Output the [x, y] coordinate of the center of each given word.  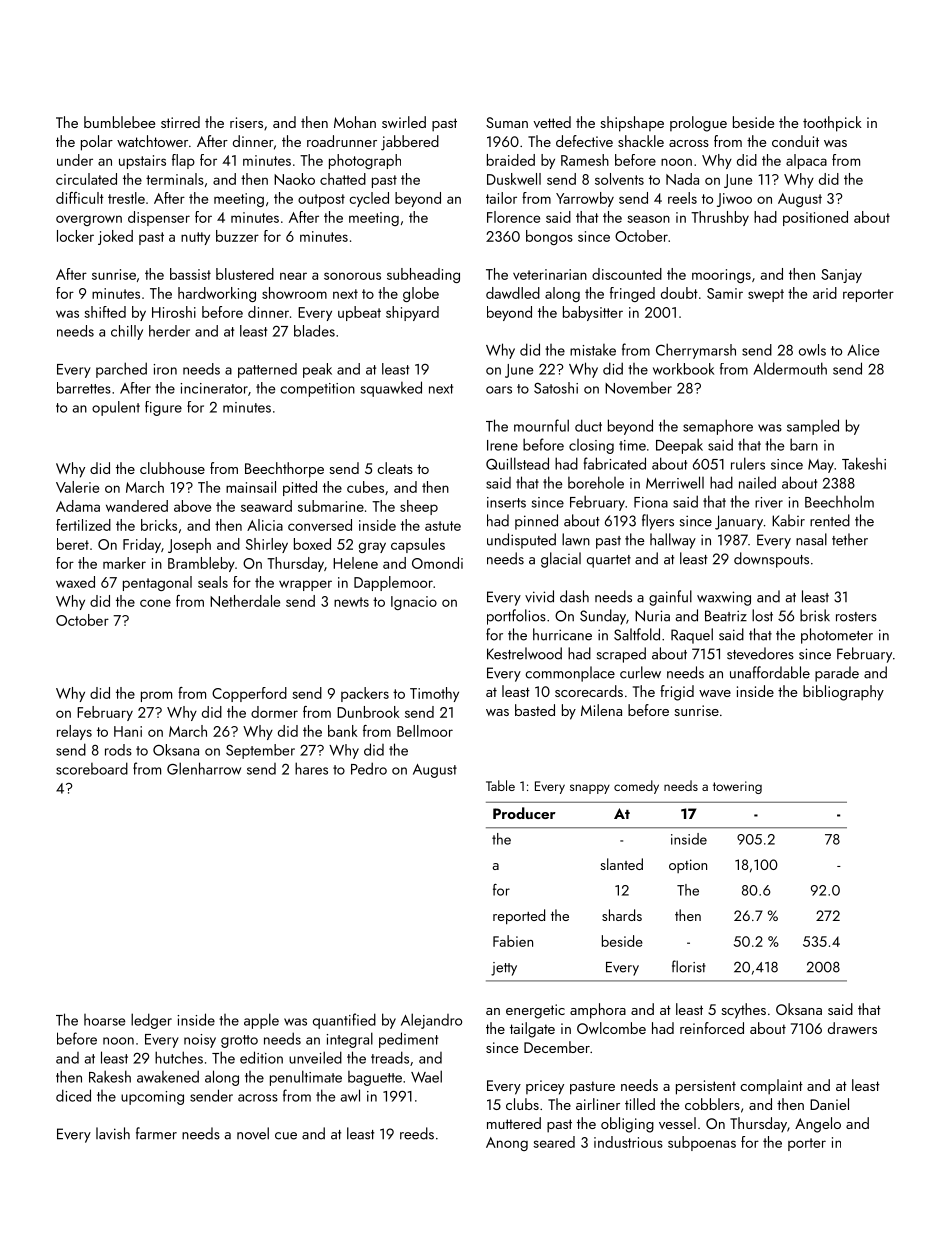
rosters [856, 617]
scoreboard [92, 768]
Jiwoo [734, 200]
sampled [813, 427]
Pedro [369, 768]
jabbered [410, 143]
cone [155, 603]
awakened [168, 1076]
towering [737, 787]
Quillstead [517, 463]
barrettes [84, 388]
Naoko [294, 179]
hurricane [562, 634]
